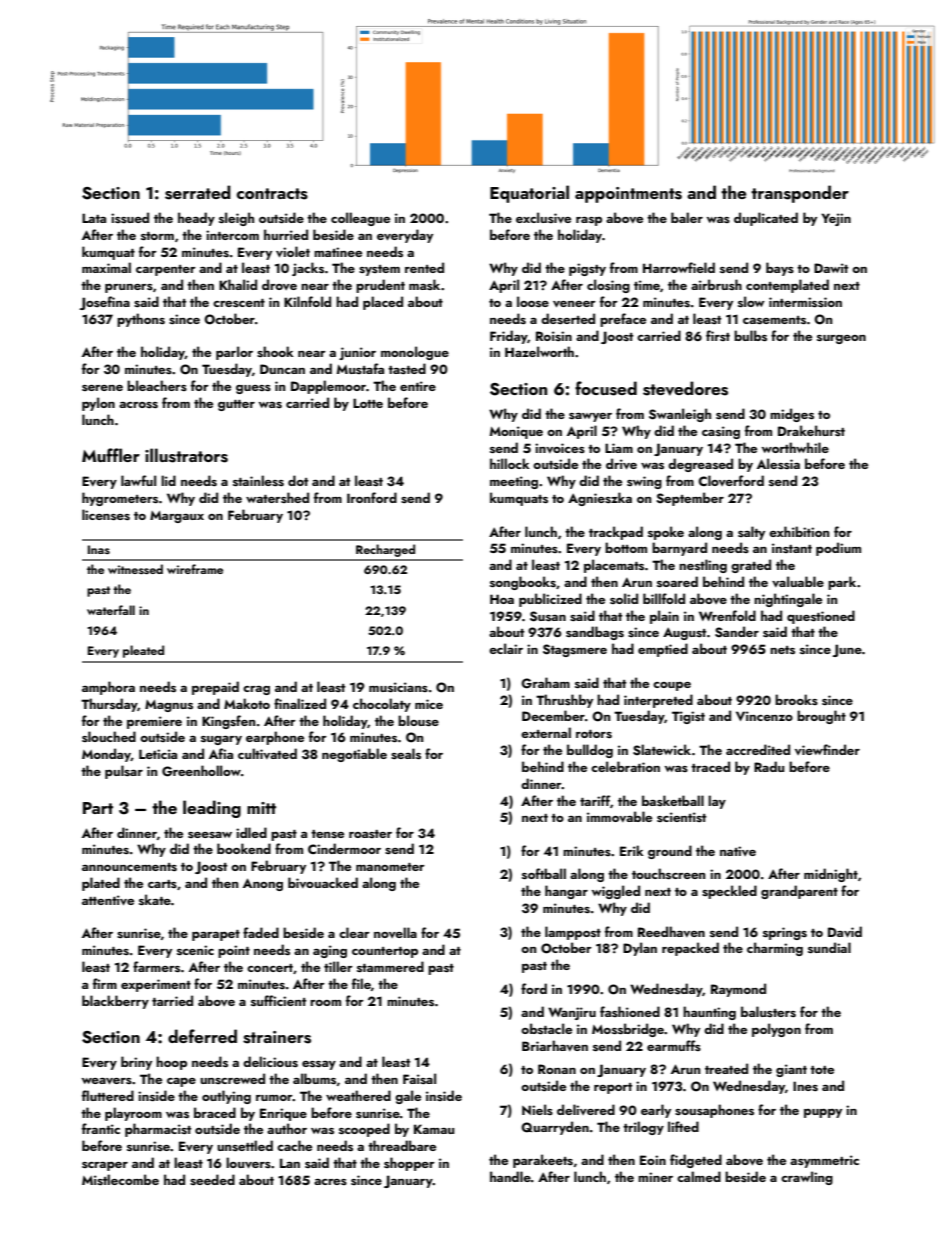 This page has height=1233, width=952. I want to click on Lotte, so click(368, 403).
